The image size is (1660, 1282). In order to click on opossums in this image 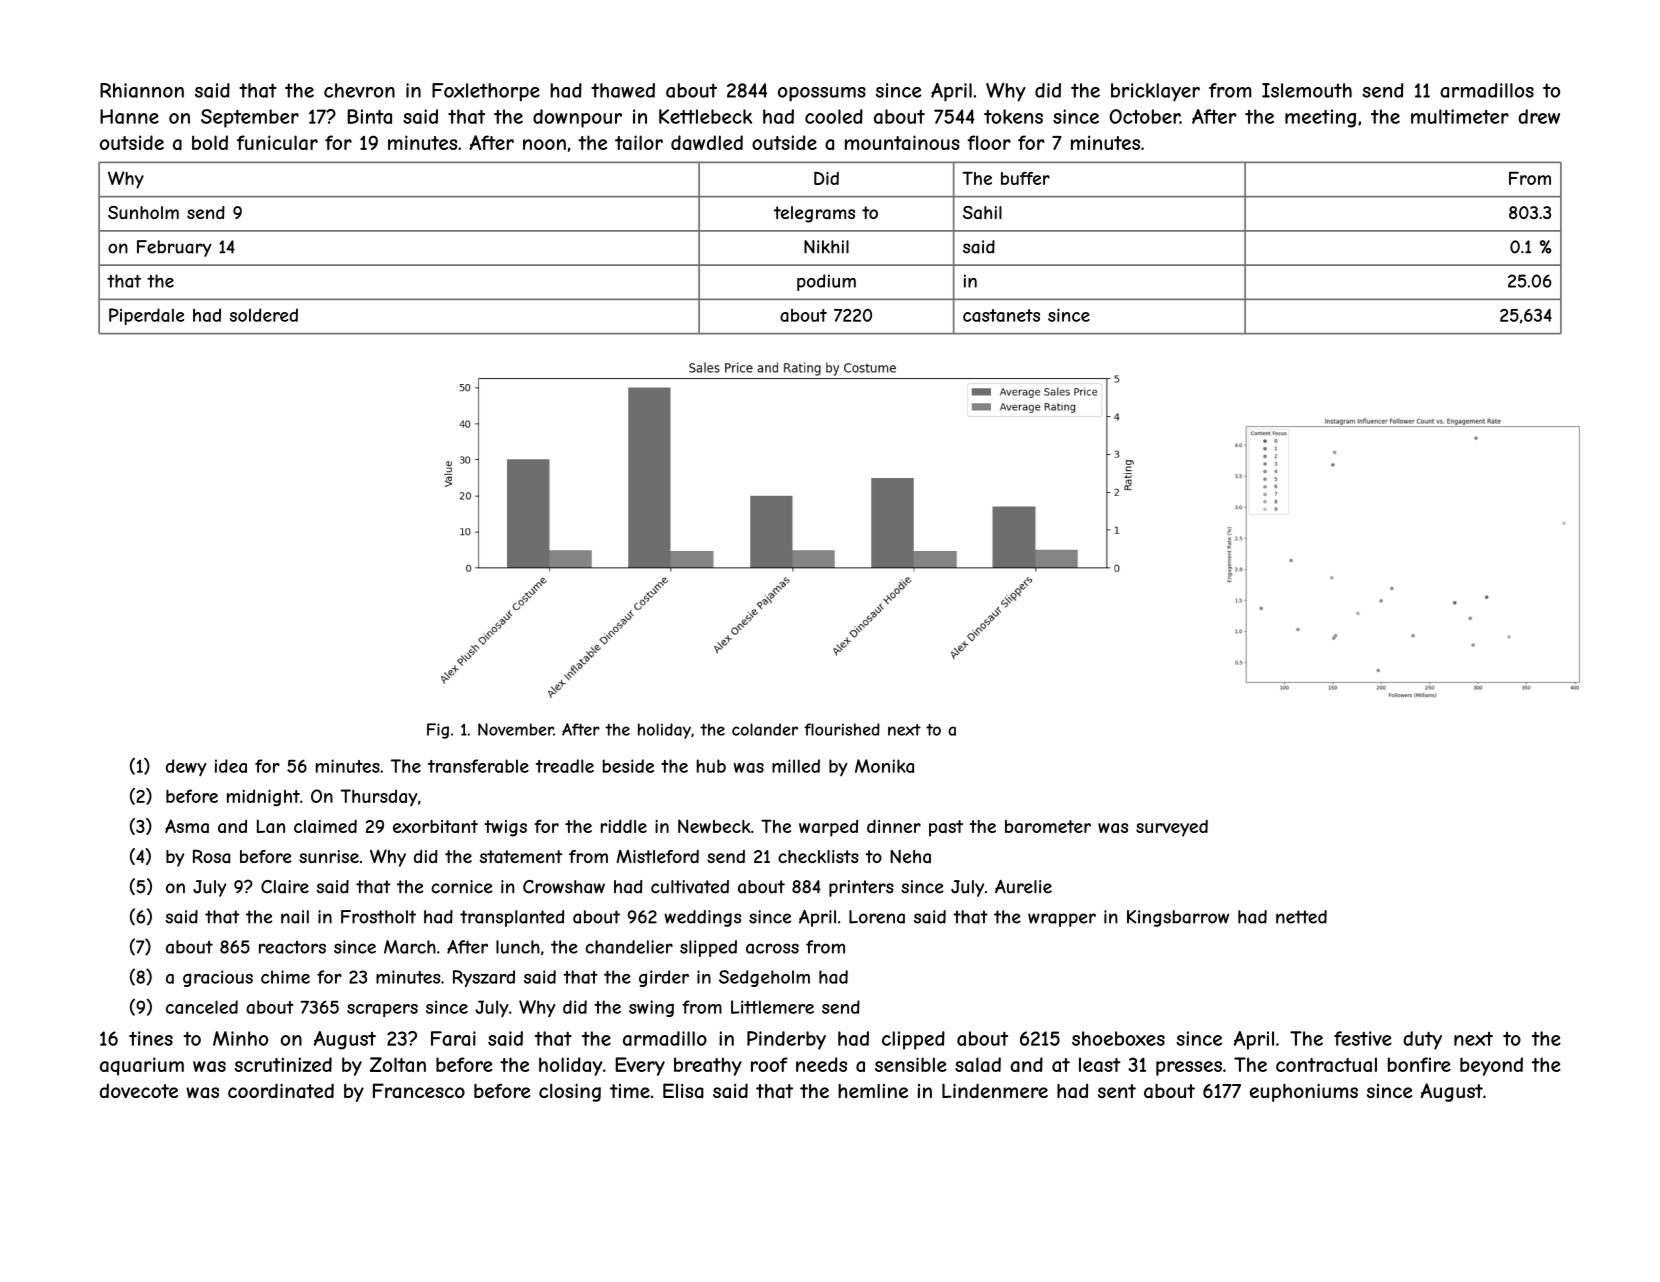, I will do `click(822, 94)`.
